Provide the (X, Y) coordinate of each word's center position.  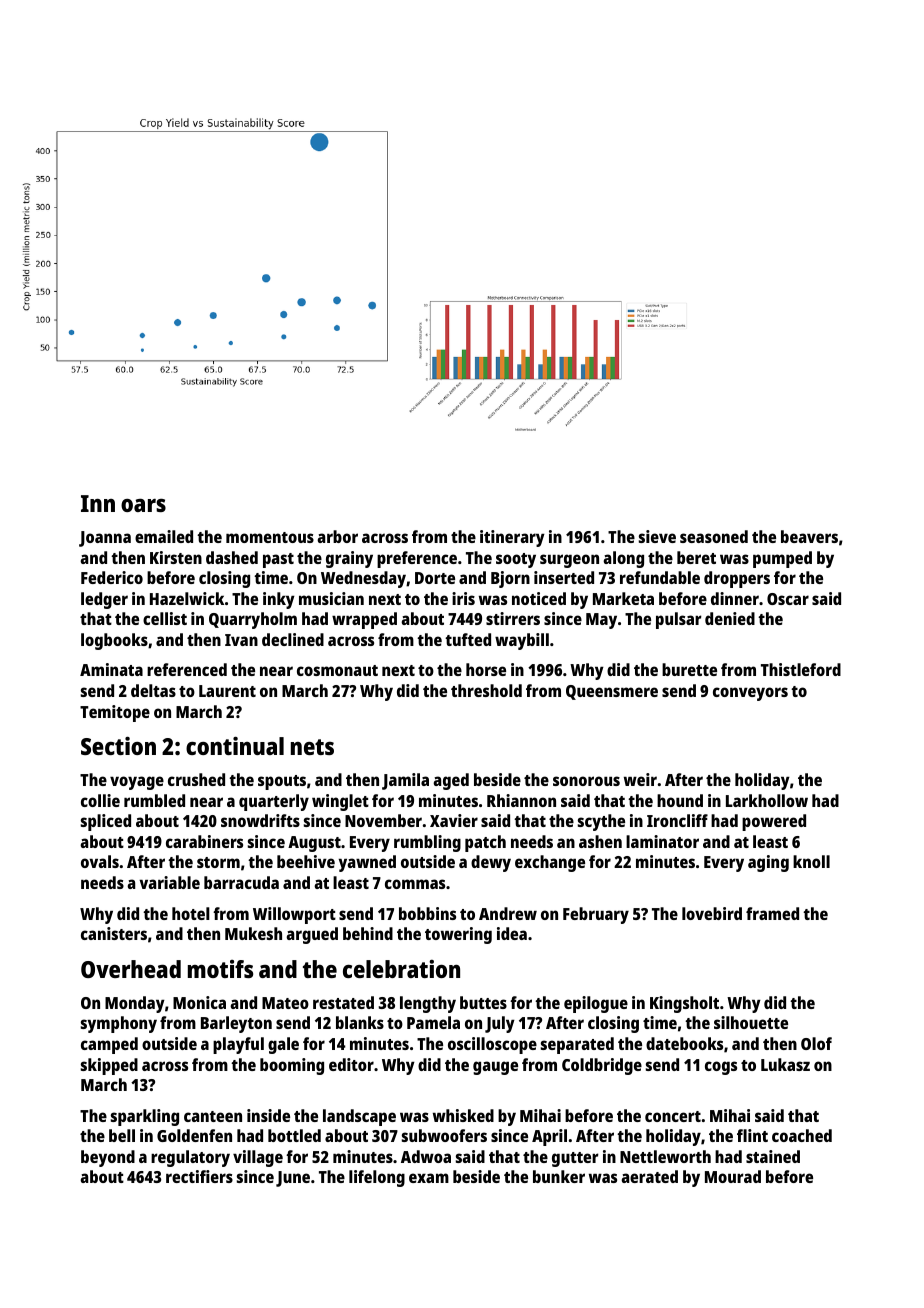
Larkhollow (767, 800)
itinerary (512, 538)
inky (279, 600)
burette (689, 669)
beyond (108, 1158)
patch (485, 843)
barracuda (241, 882)
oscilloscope (492, 1045)
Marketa (623, 598)
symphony (119, 1024)
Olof (816, 1043)
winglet (340, 802)
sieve (657, 536)
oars (143, 505)
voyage (137, 783)
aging (768, 863)
